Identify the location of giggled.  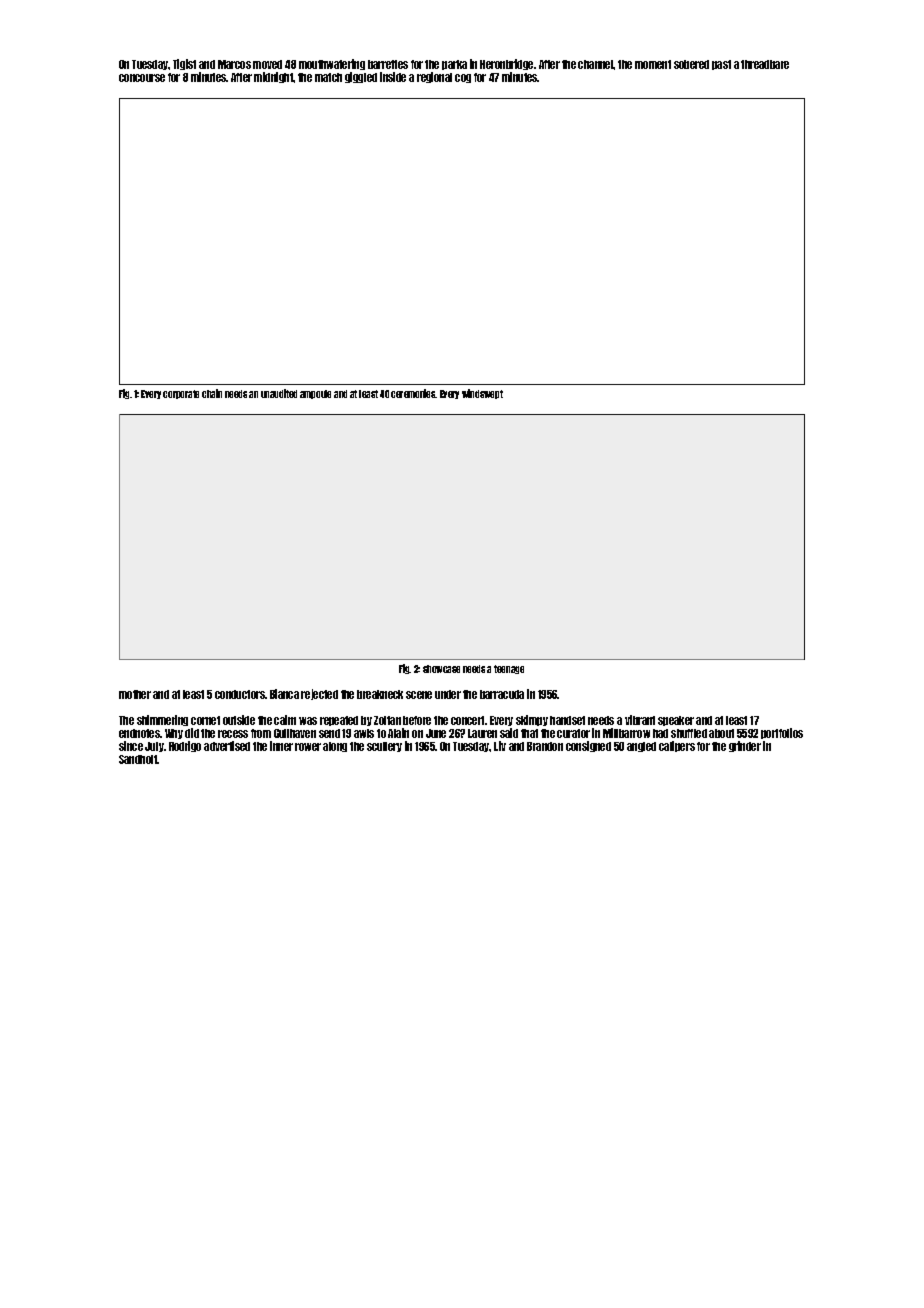
(361, 77).
